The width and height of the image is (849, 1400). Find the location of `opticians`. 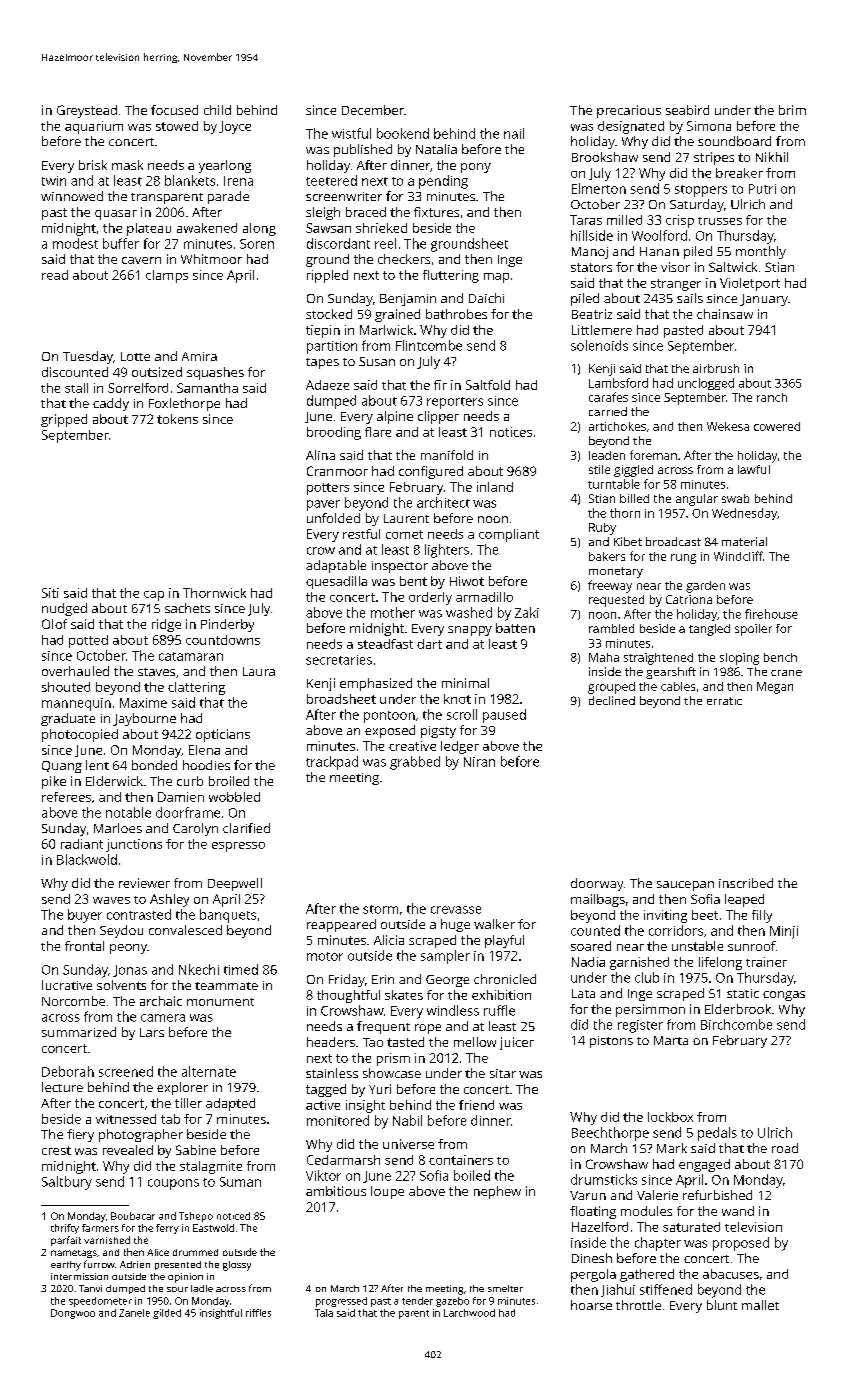

opticians is located at coordinates (223, 735).
